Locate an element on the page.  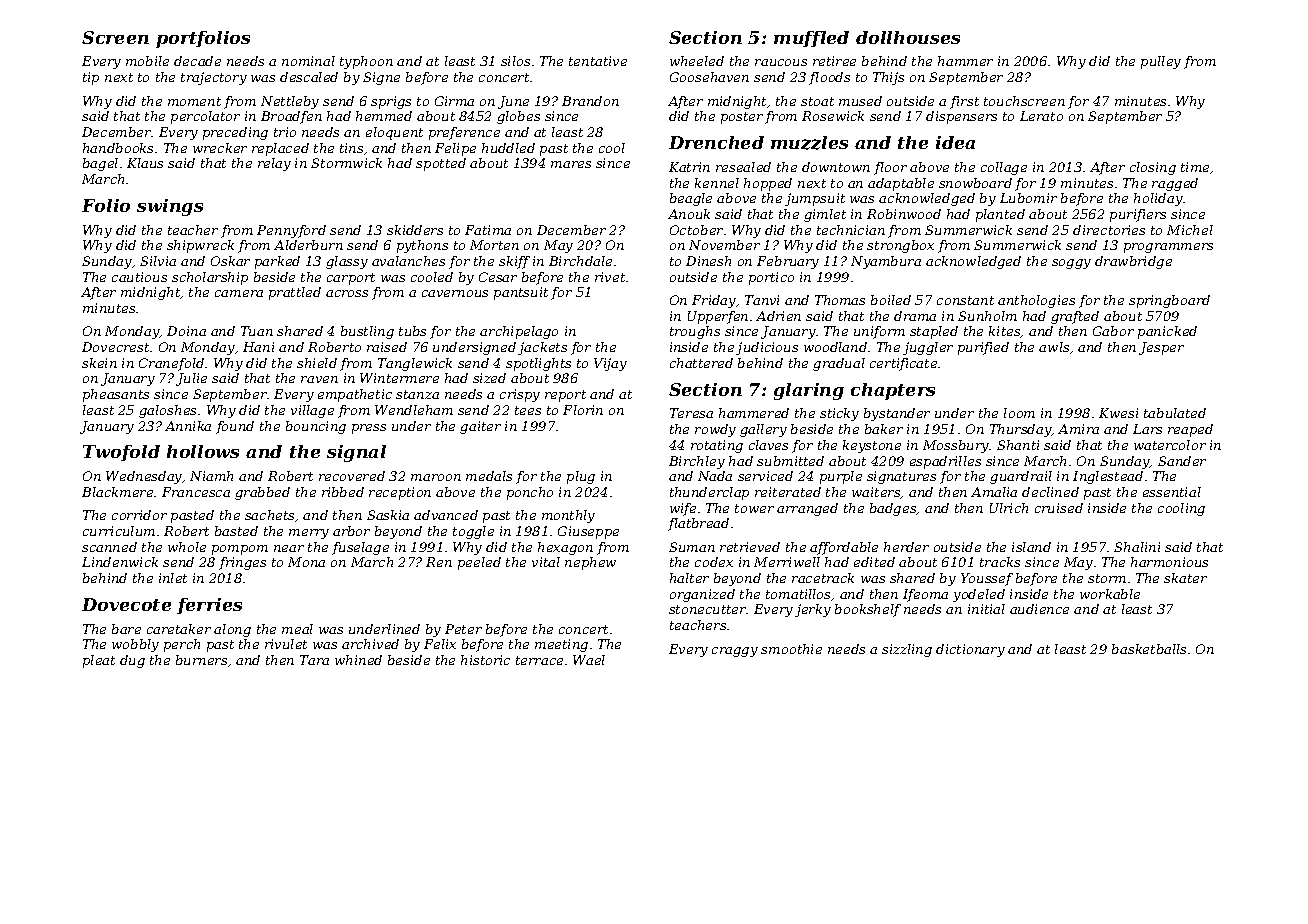
Giuseppe is located at coordinates (588, 532).
